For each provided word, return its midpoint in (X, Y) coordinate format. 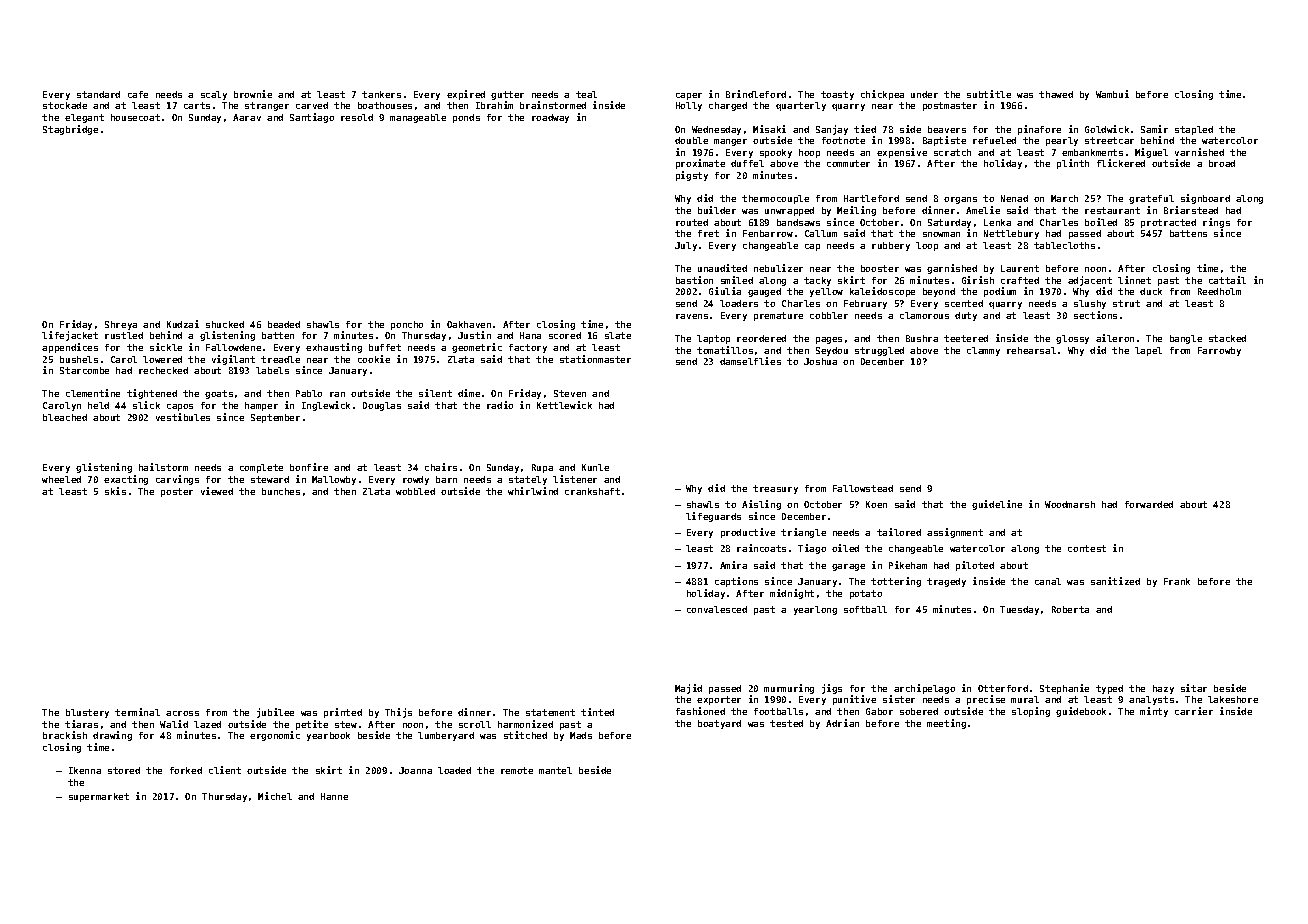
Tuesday (1019, 610)
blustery (87, 713)
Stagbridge (70, 130)
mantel (555, 770)
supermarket (99, 797)
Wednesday (716, 130)
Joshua (820, 361)
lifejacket (70, 336)
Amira (733, 565)
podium (1000, 292)
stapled (1194, 130)
